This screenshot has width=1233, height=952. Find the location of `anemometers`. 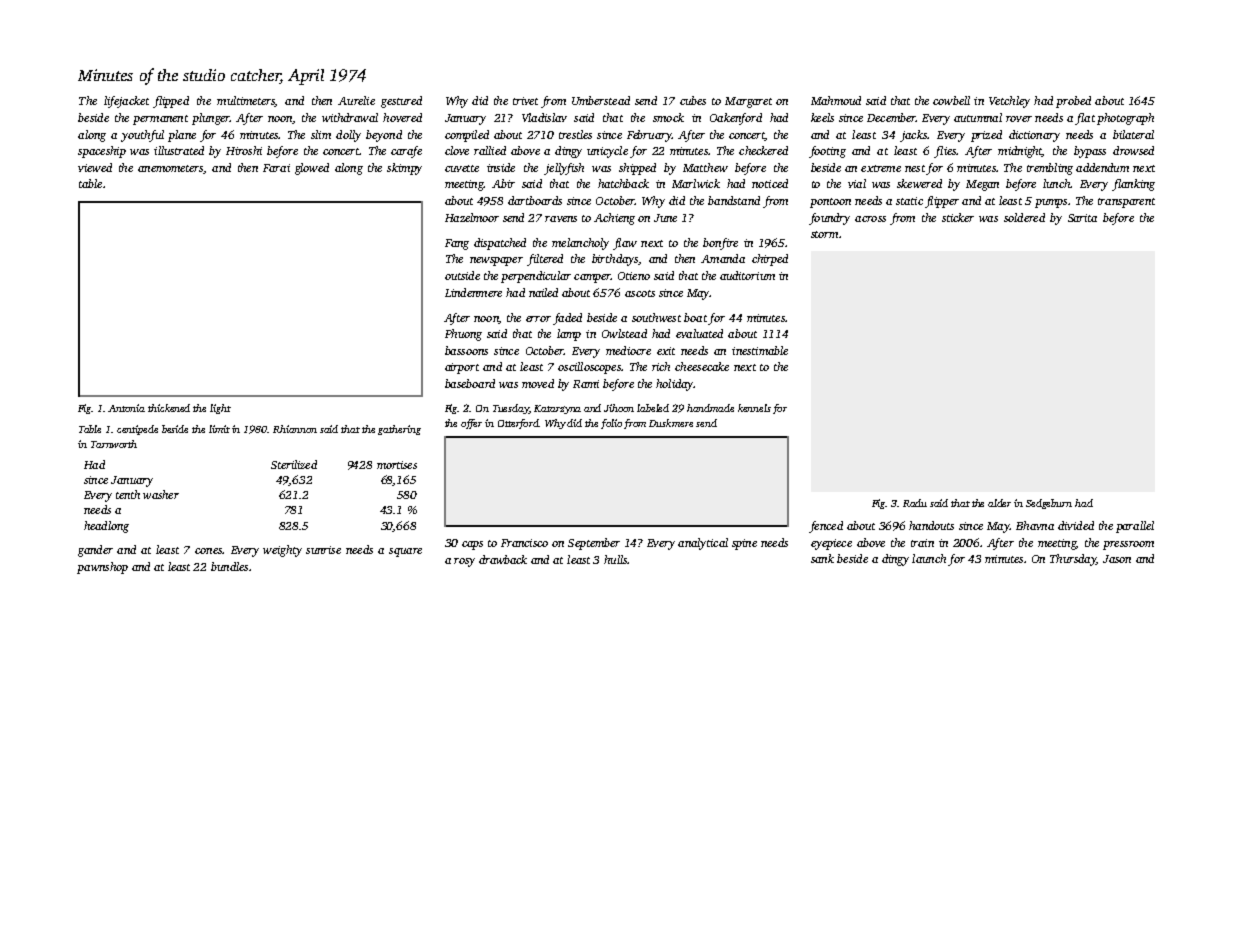

anemometers is located at coordinates (170, 168).
